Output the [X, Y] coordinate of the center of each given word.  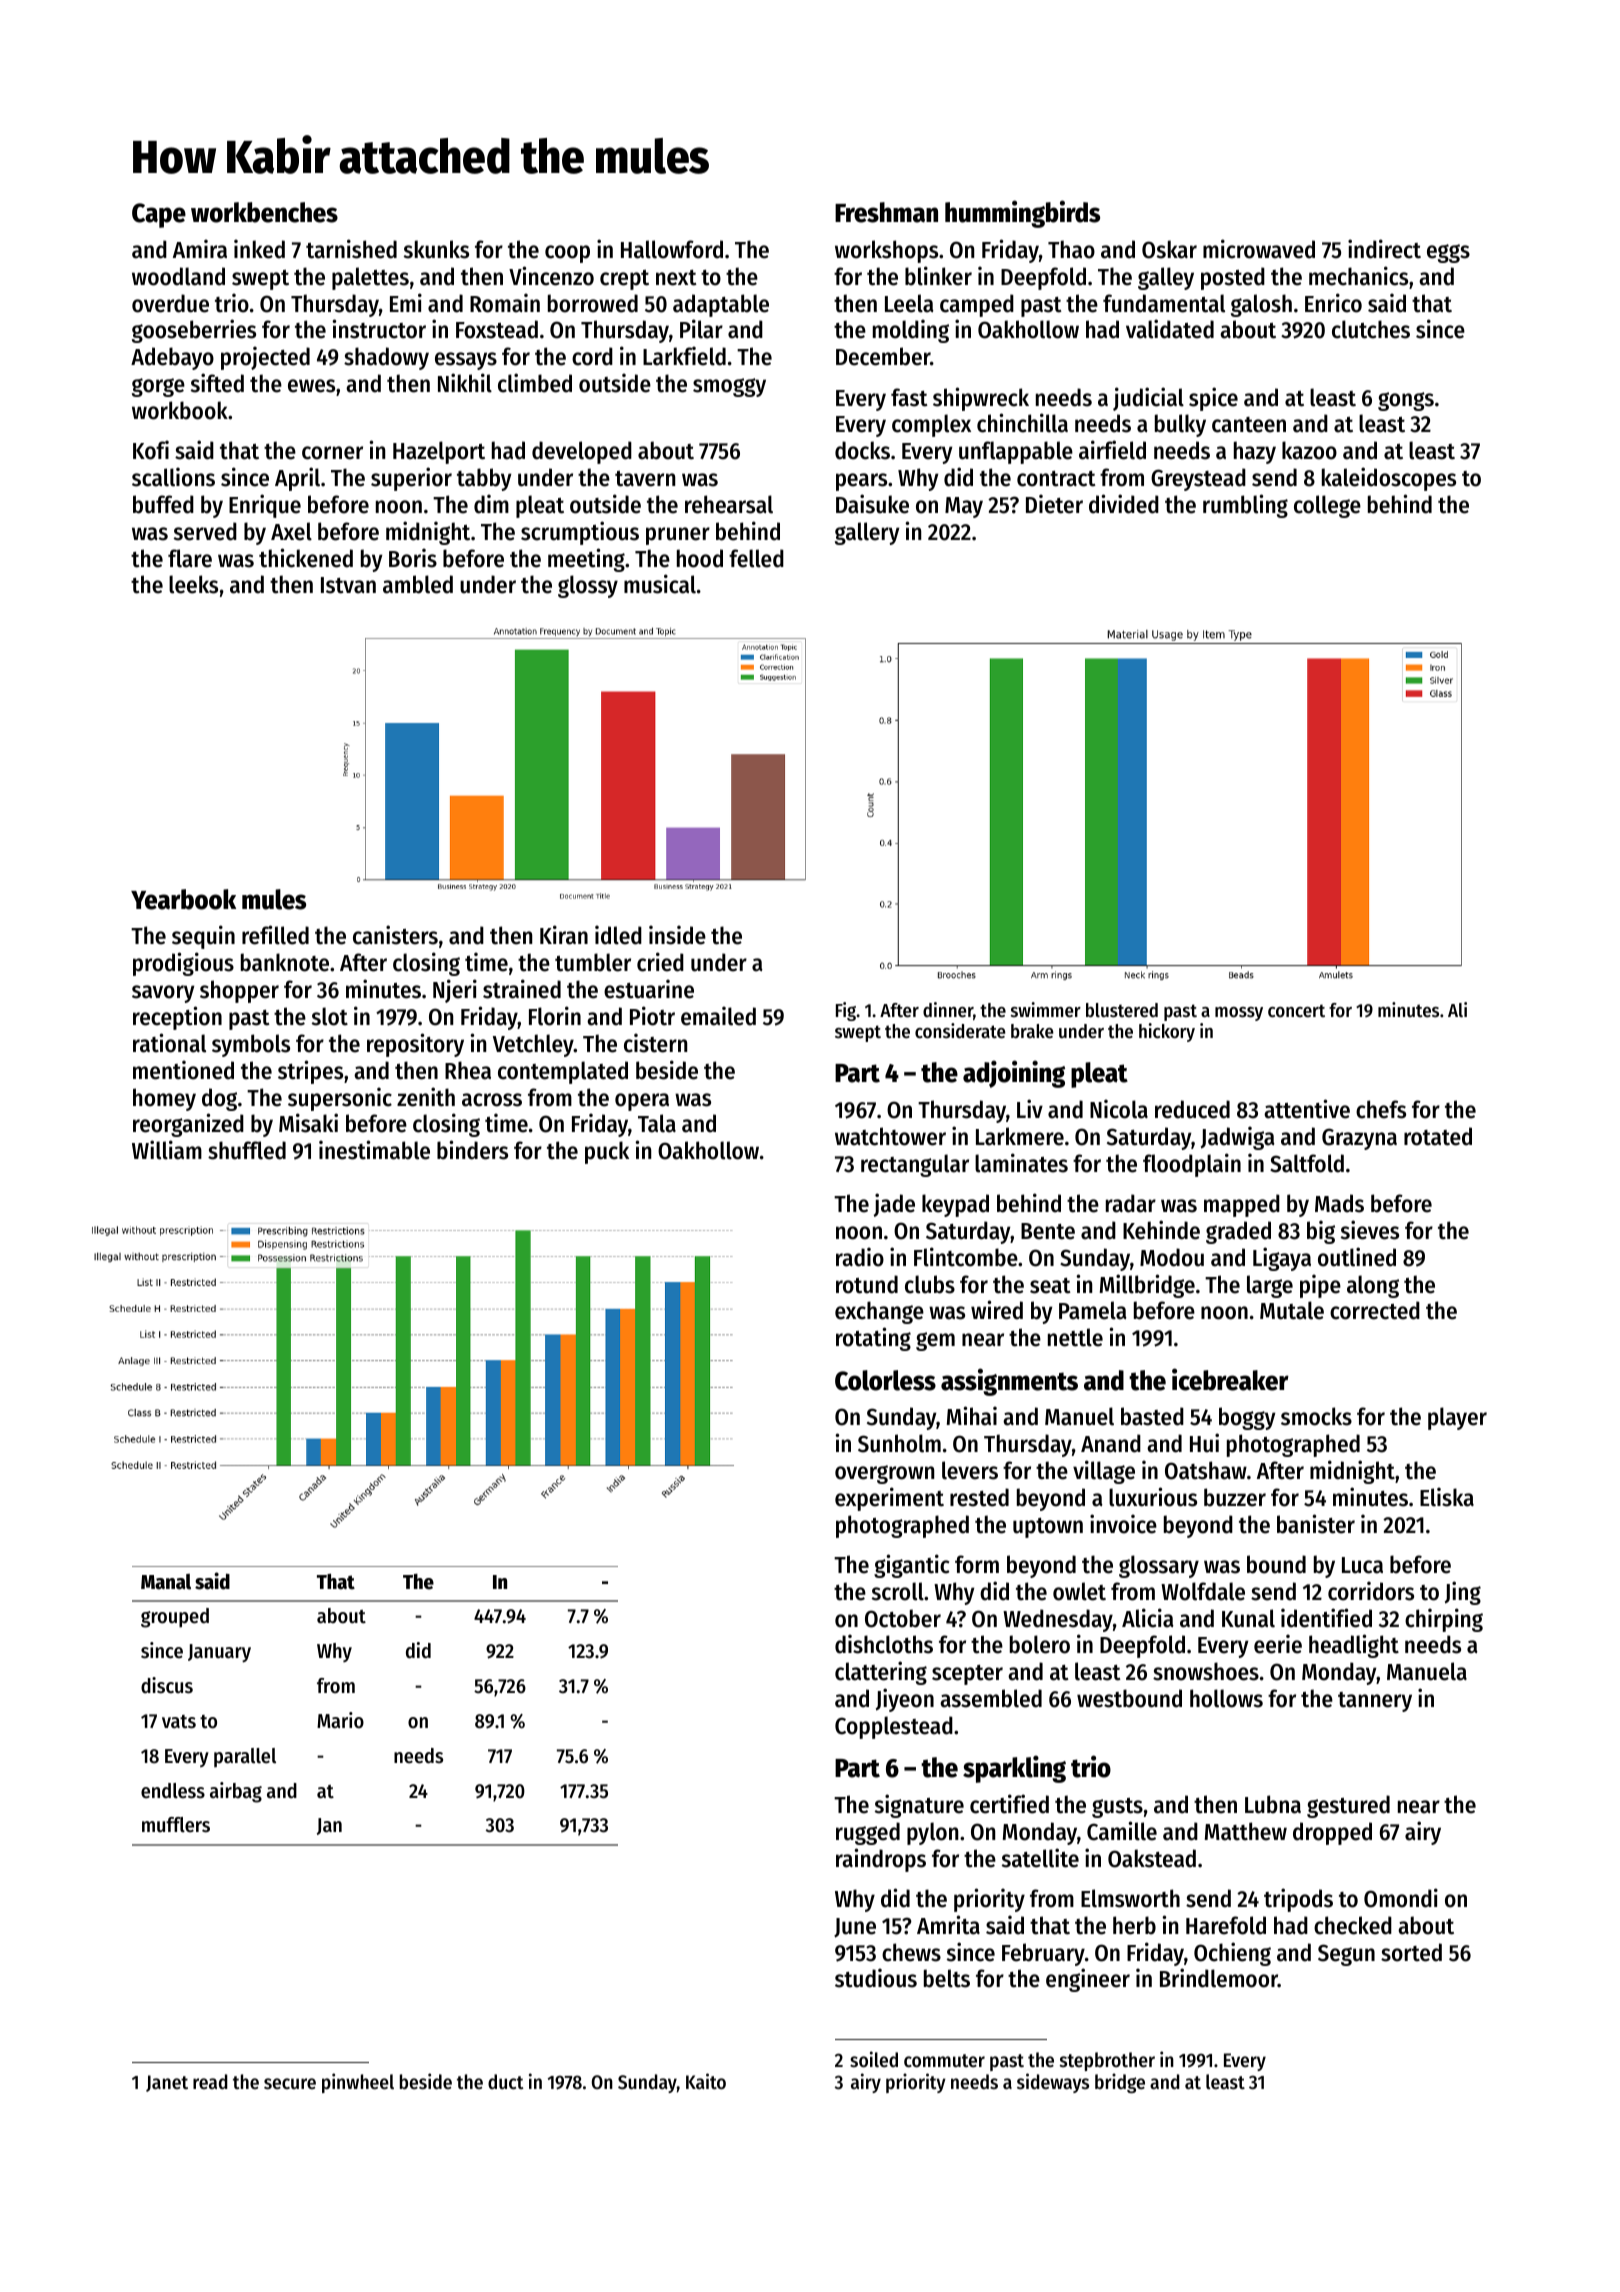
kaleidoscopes [1389, 479]
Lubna [1273, 1804]
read [210, 2081]
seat [1050, 1286]
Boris [413, 558]
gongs [1406, 401]
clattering [881, 1673]
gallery [867, 533]
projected [265, 358]
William [167, 1150]
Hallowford [672, 249]
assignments [1009, 1382]
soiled [874, 2059]
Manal [166, 1582]
